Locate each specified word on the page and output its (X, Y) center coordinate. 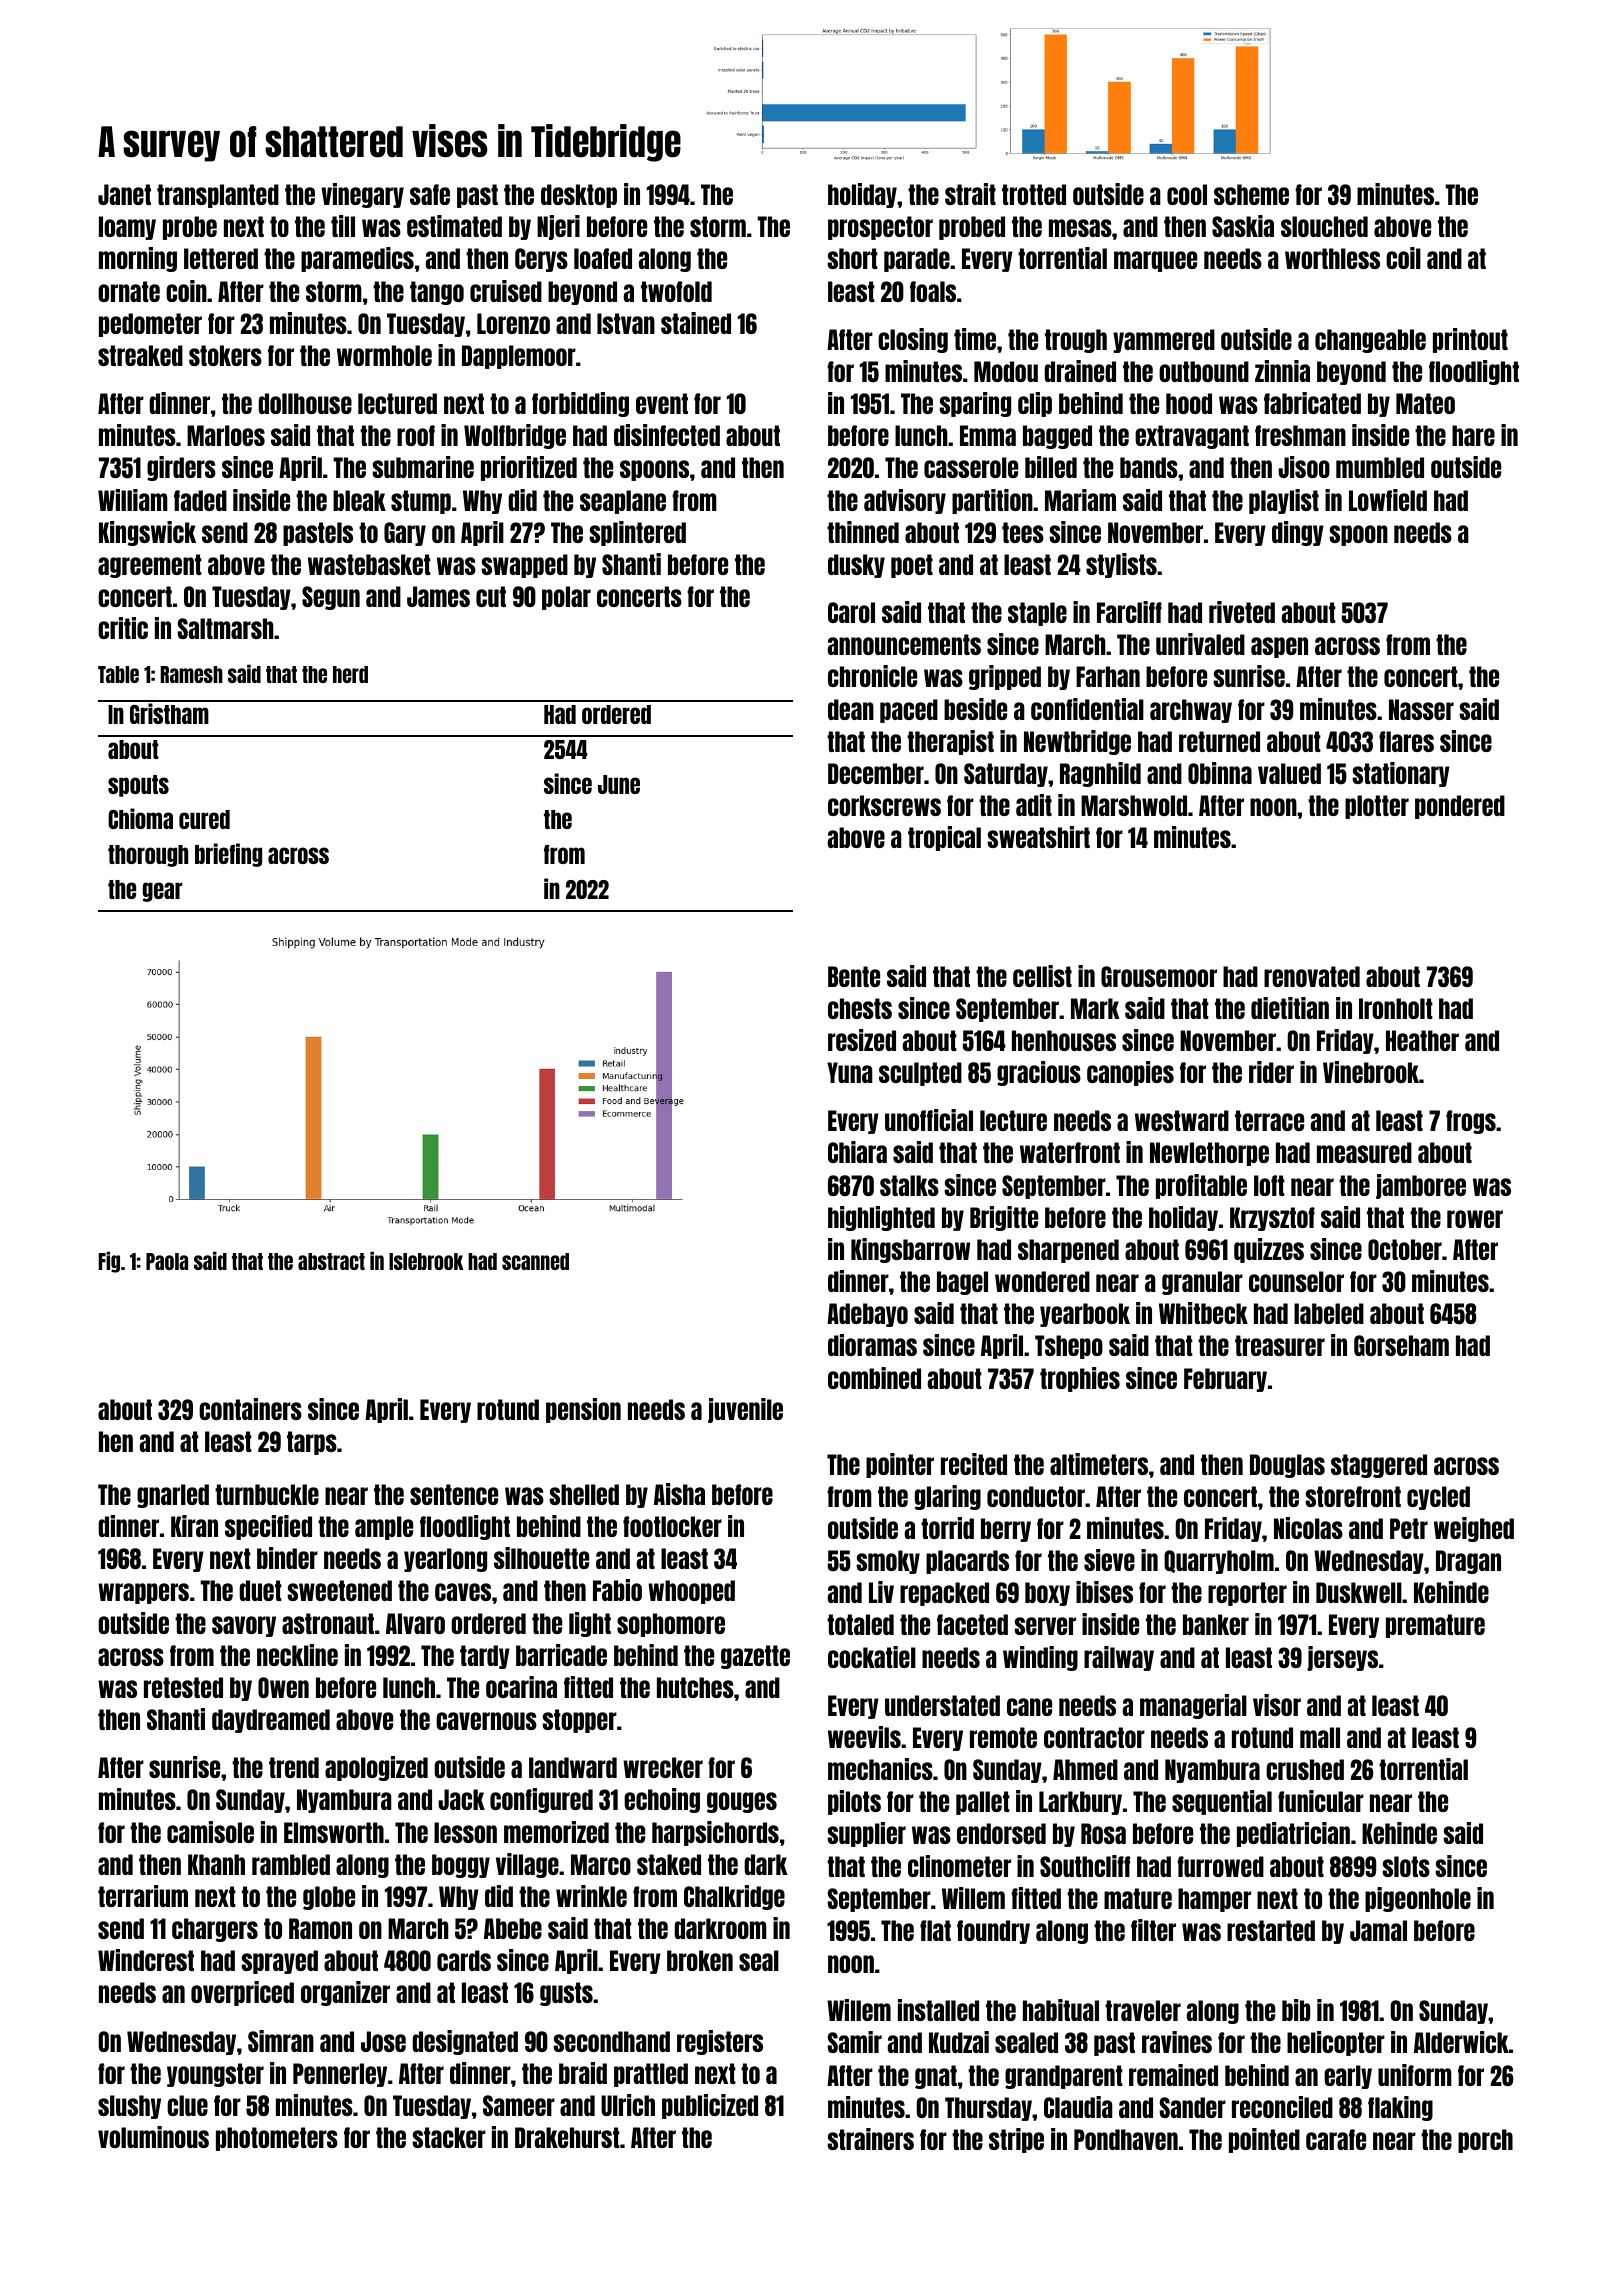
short (852, 258)
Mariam (1080, 500)
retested (183, 1687)
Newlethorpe (1209, 1154)
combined (874, 1378)
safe (430, 194)
